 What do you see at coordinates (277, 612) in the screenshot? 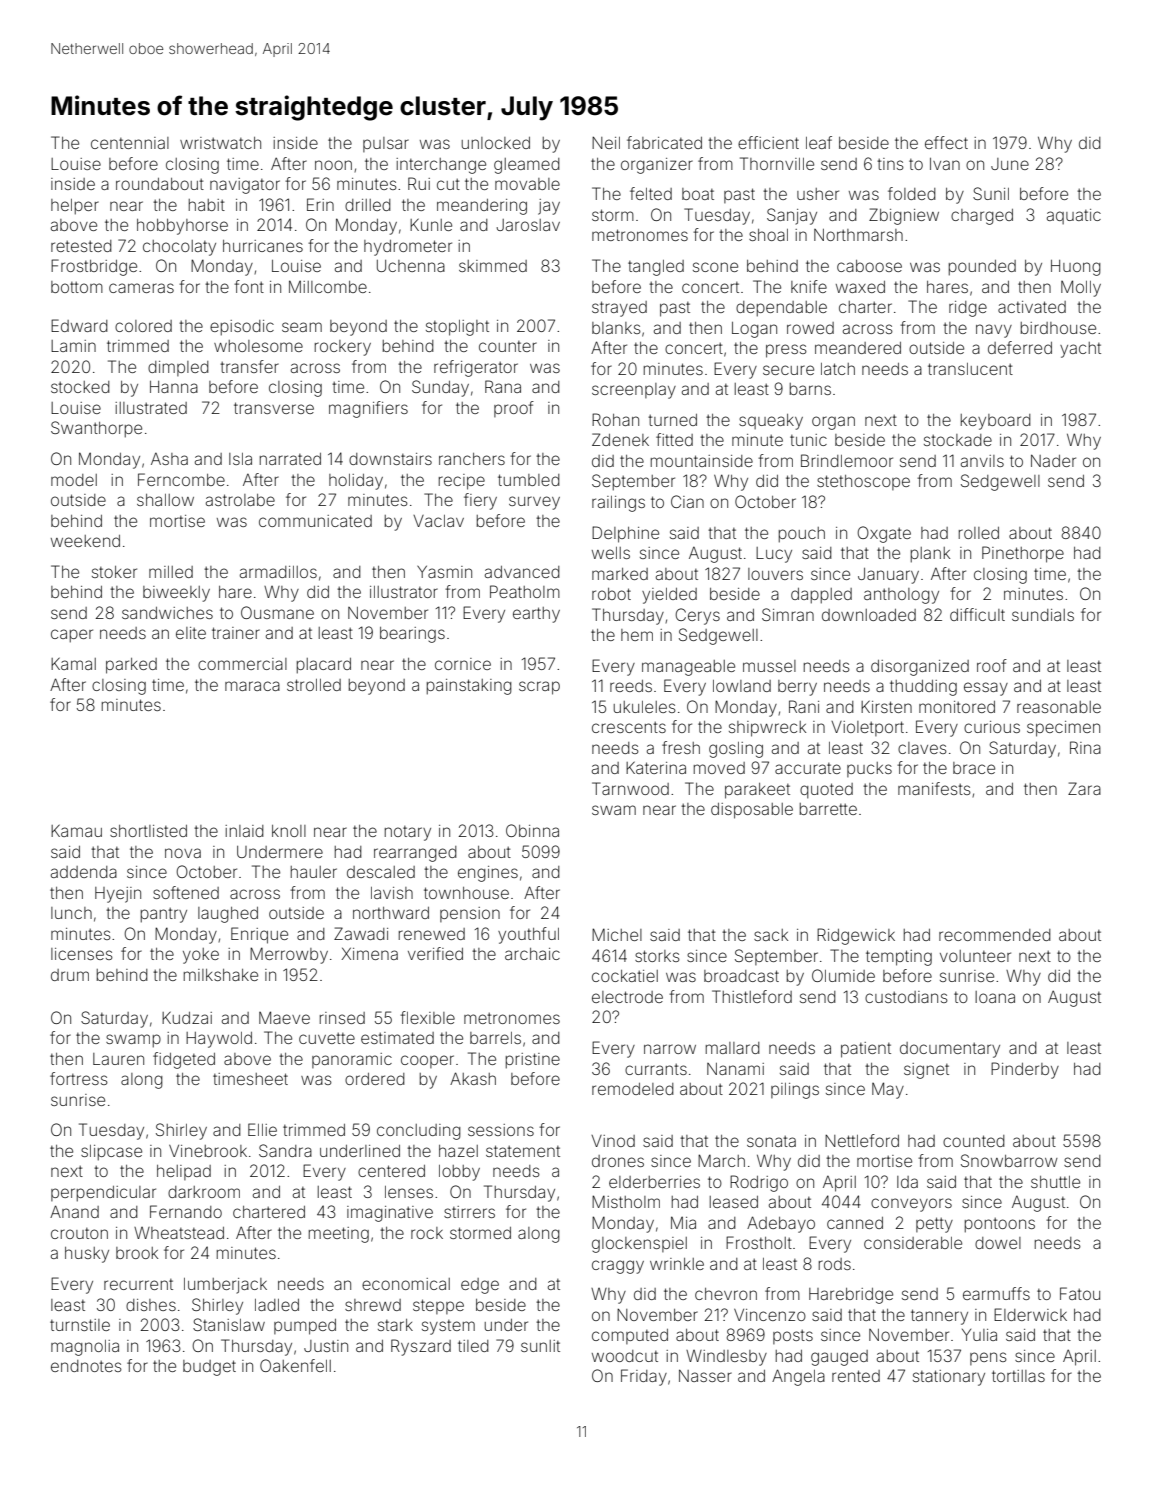
I see `Ousmane` at bounding box center [277, 612].
